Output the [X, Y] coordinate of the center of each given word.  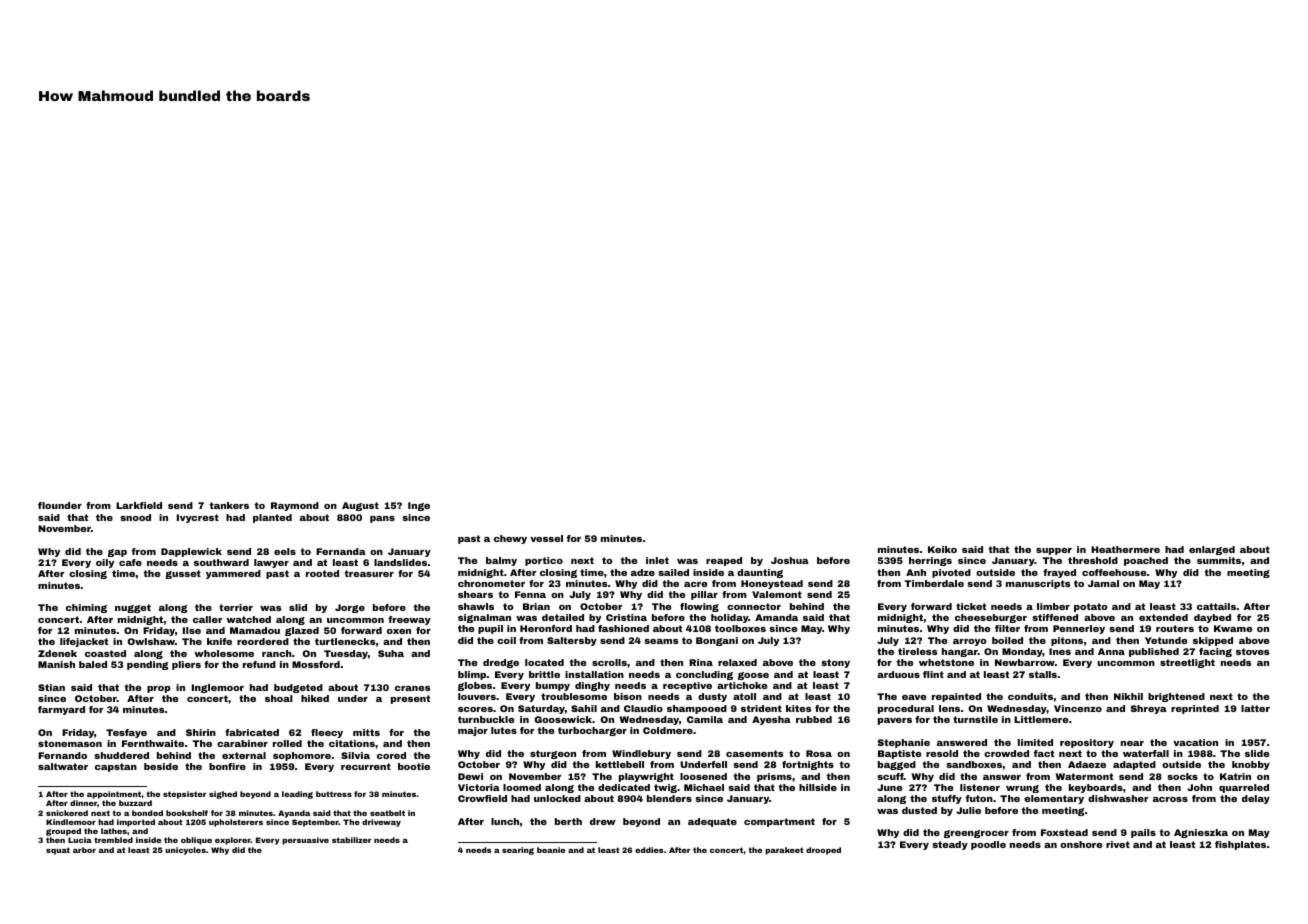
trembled [113, 840]
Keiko [942, 549]
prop [159, 689]
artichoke [742, 685]
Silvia [355, 755]
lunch [505, 821]
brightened [1176, 697]
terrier [236, 607]
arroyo [970, 642]
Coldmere [668, 730]
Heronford [546, 628]
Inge [419, 506]
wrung [1022, 789]
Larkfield [139, 505]
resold [942, 753]
